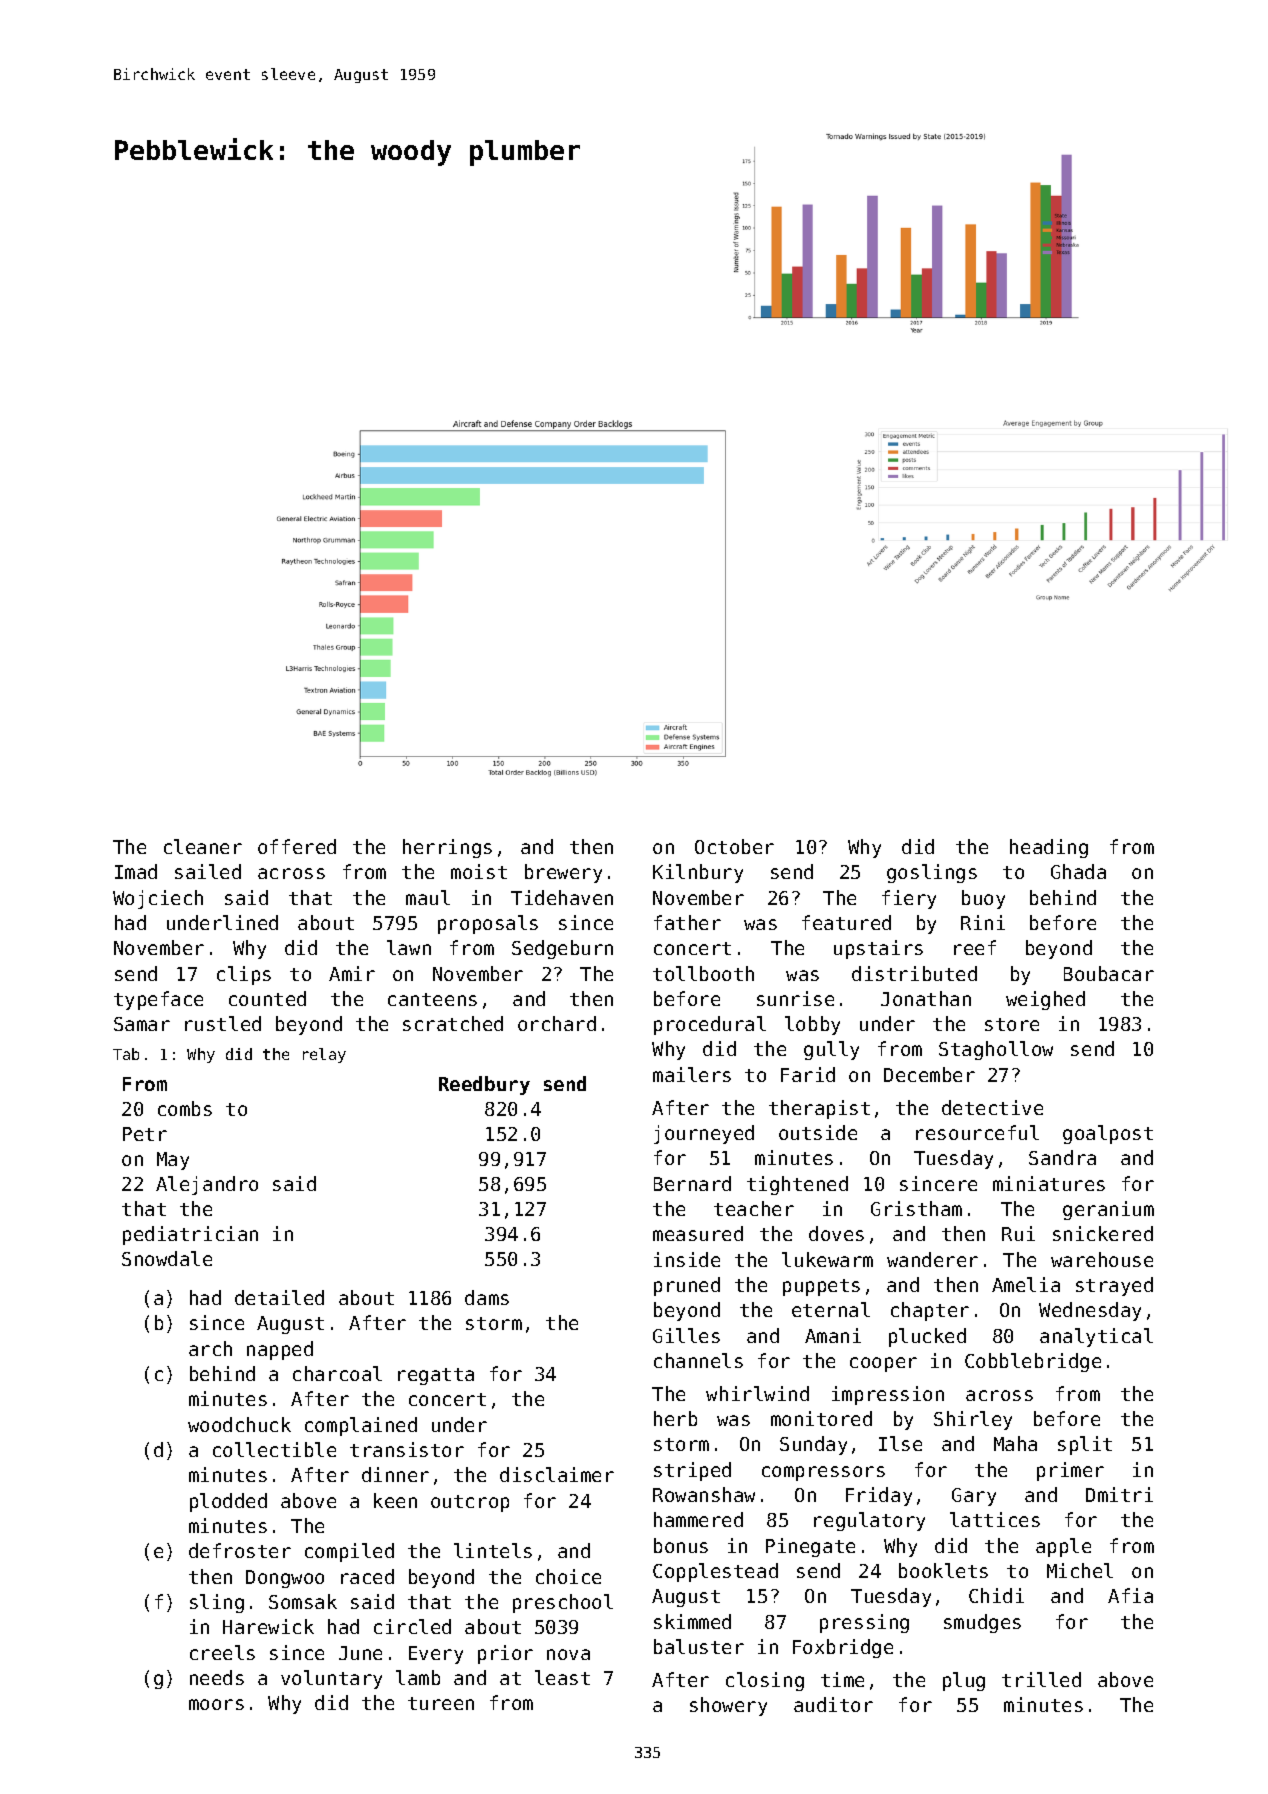  I want to click on napped, so click(280, 1350).
